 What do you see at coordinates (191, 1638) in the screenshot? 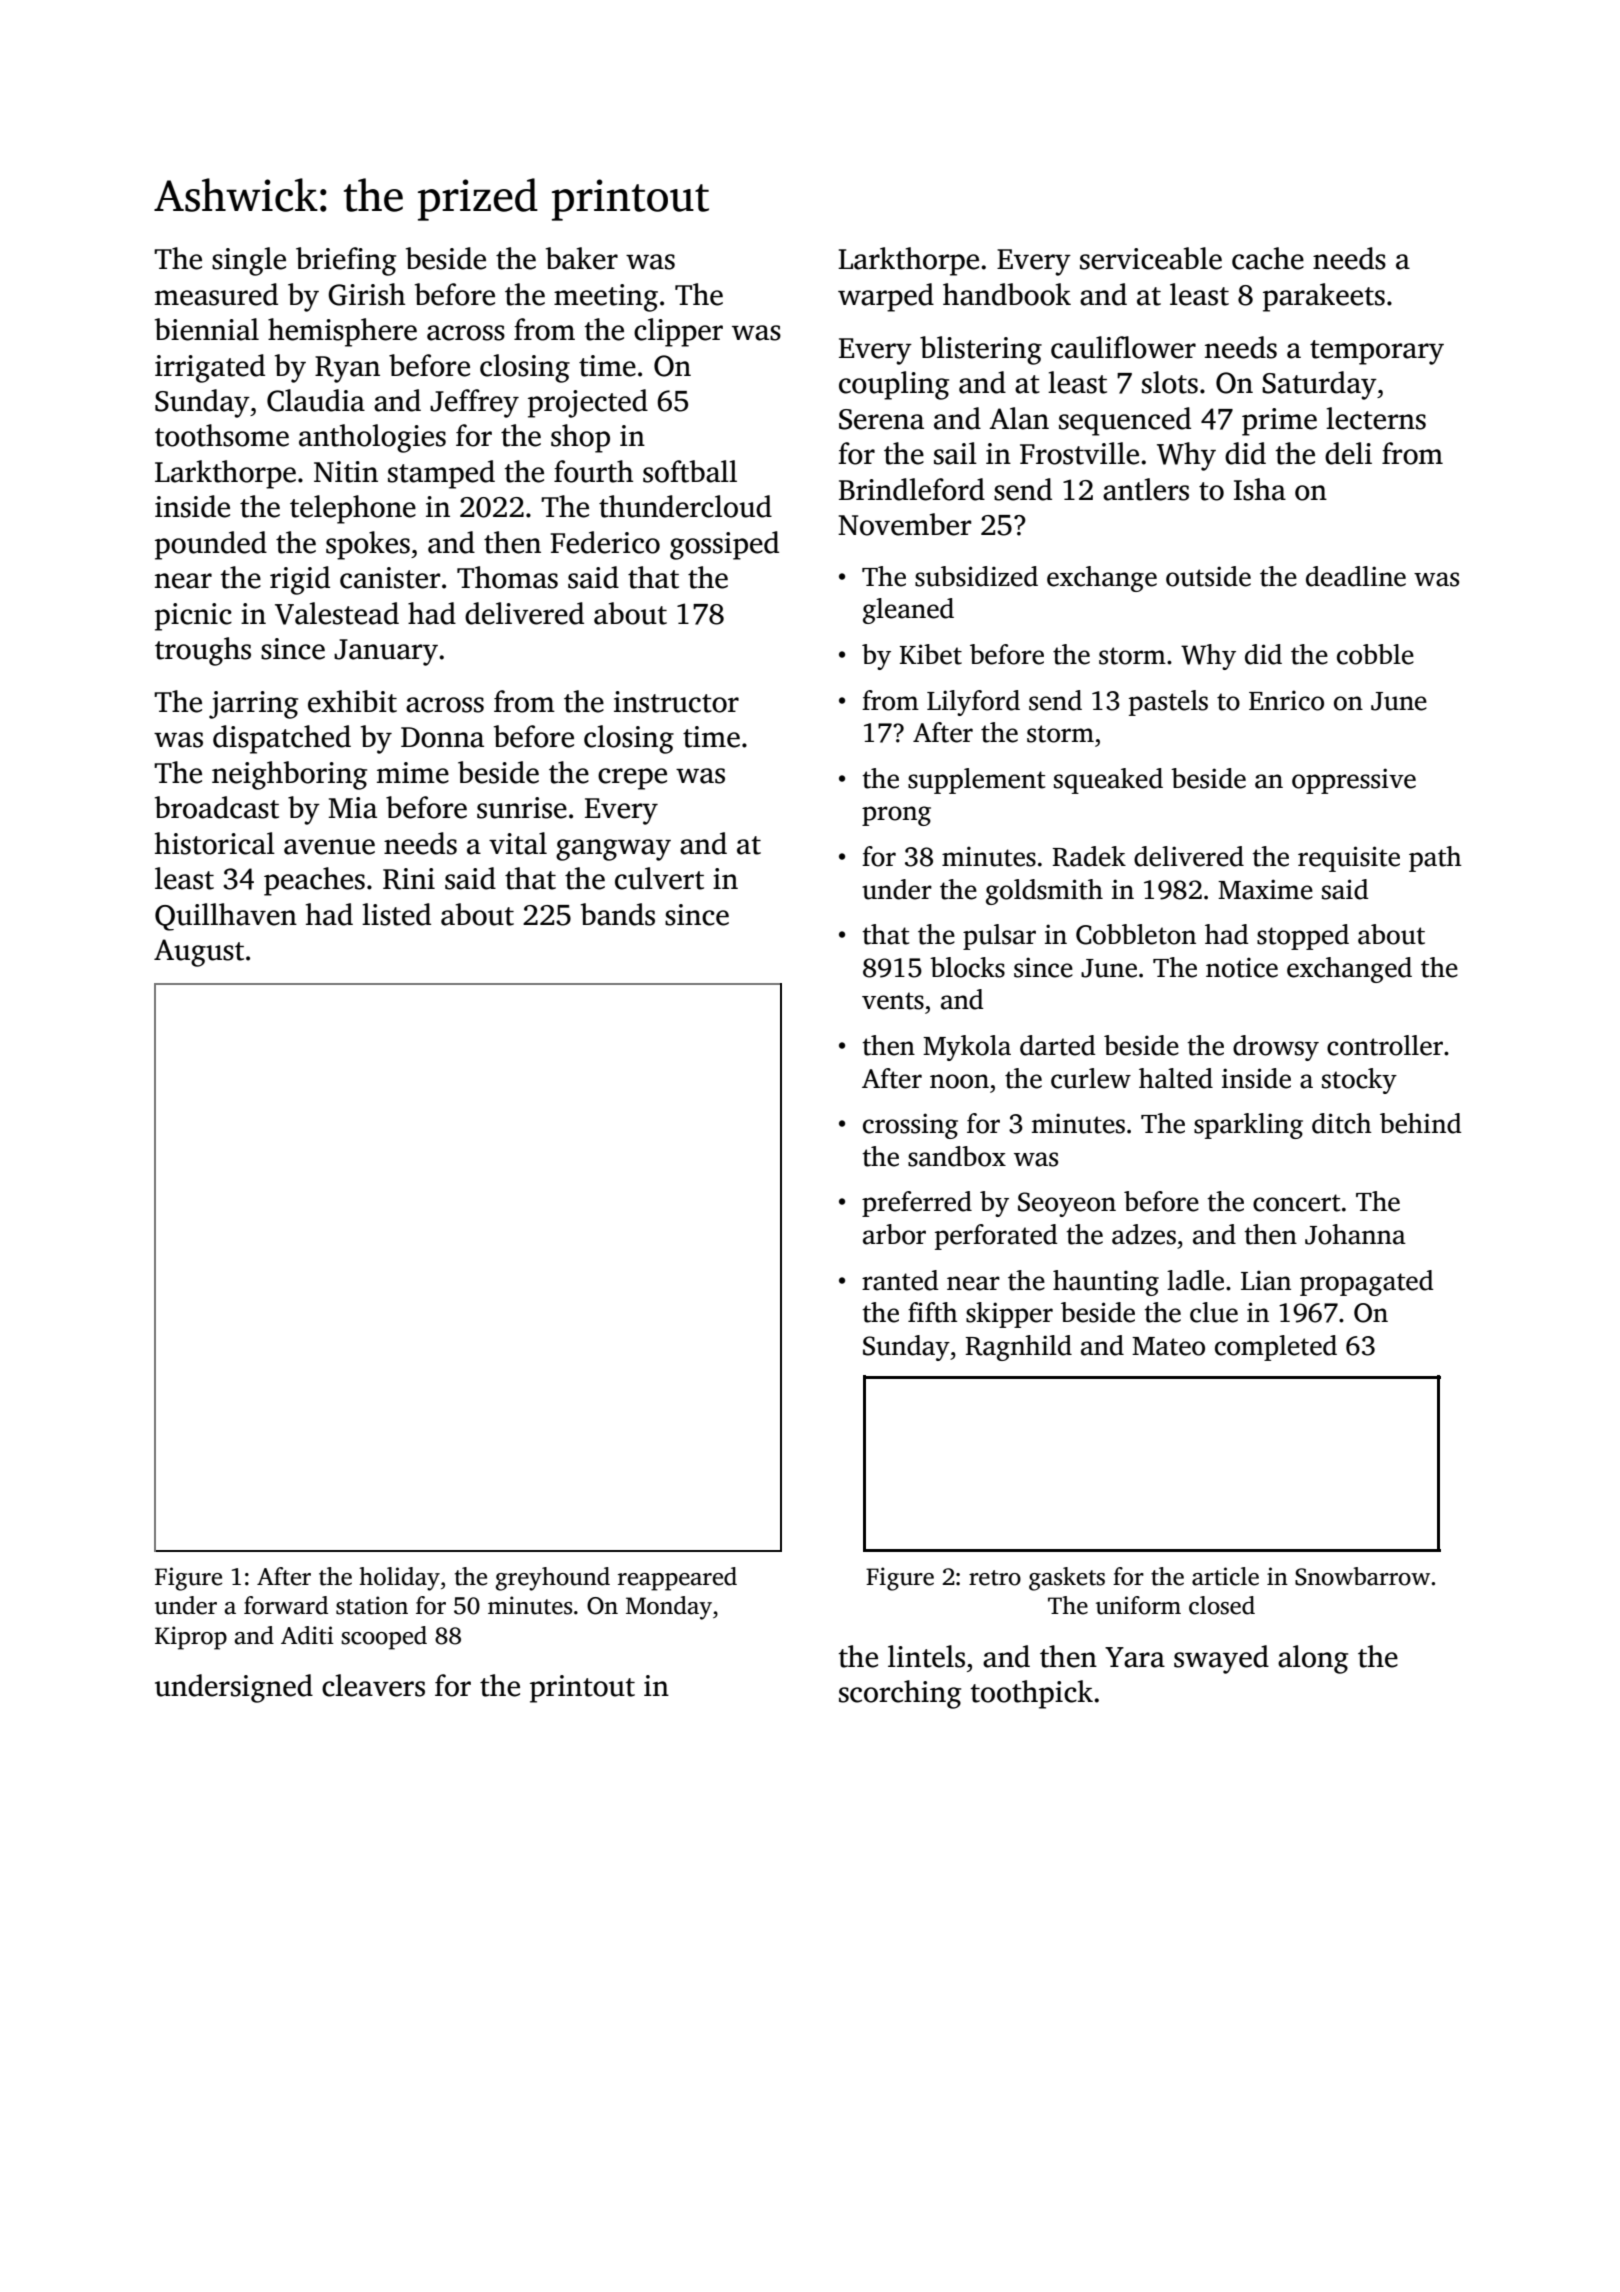
I see `Kiprop` at bounding box center [191, 1638].
